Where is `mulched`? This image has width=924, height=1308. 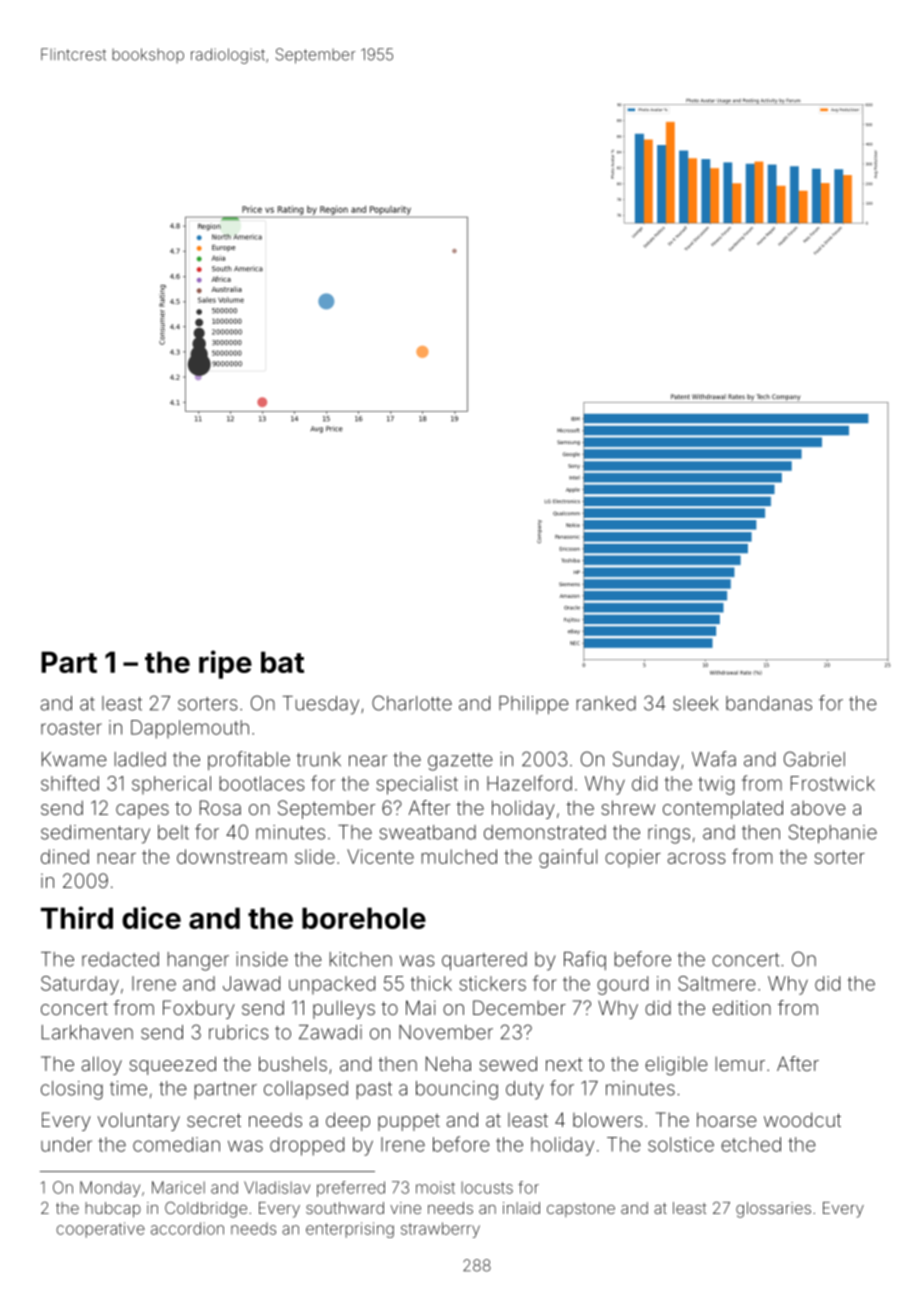
mulched is located at coordinates (459, 856).
